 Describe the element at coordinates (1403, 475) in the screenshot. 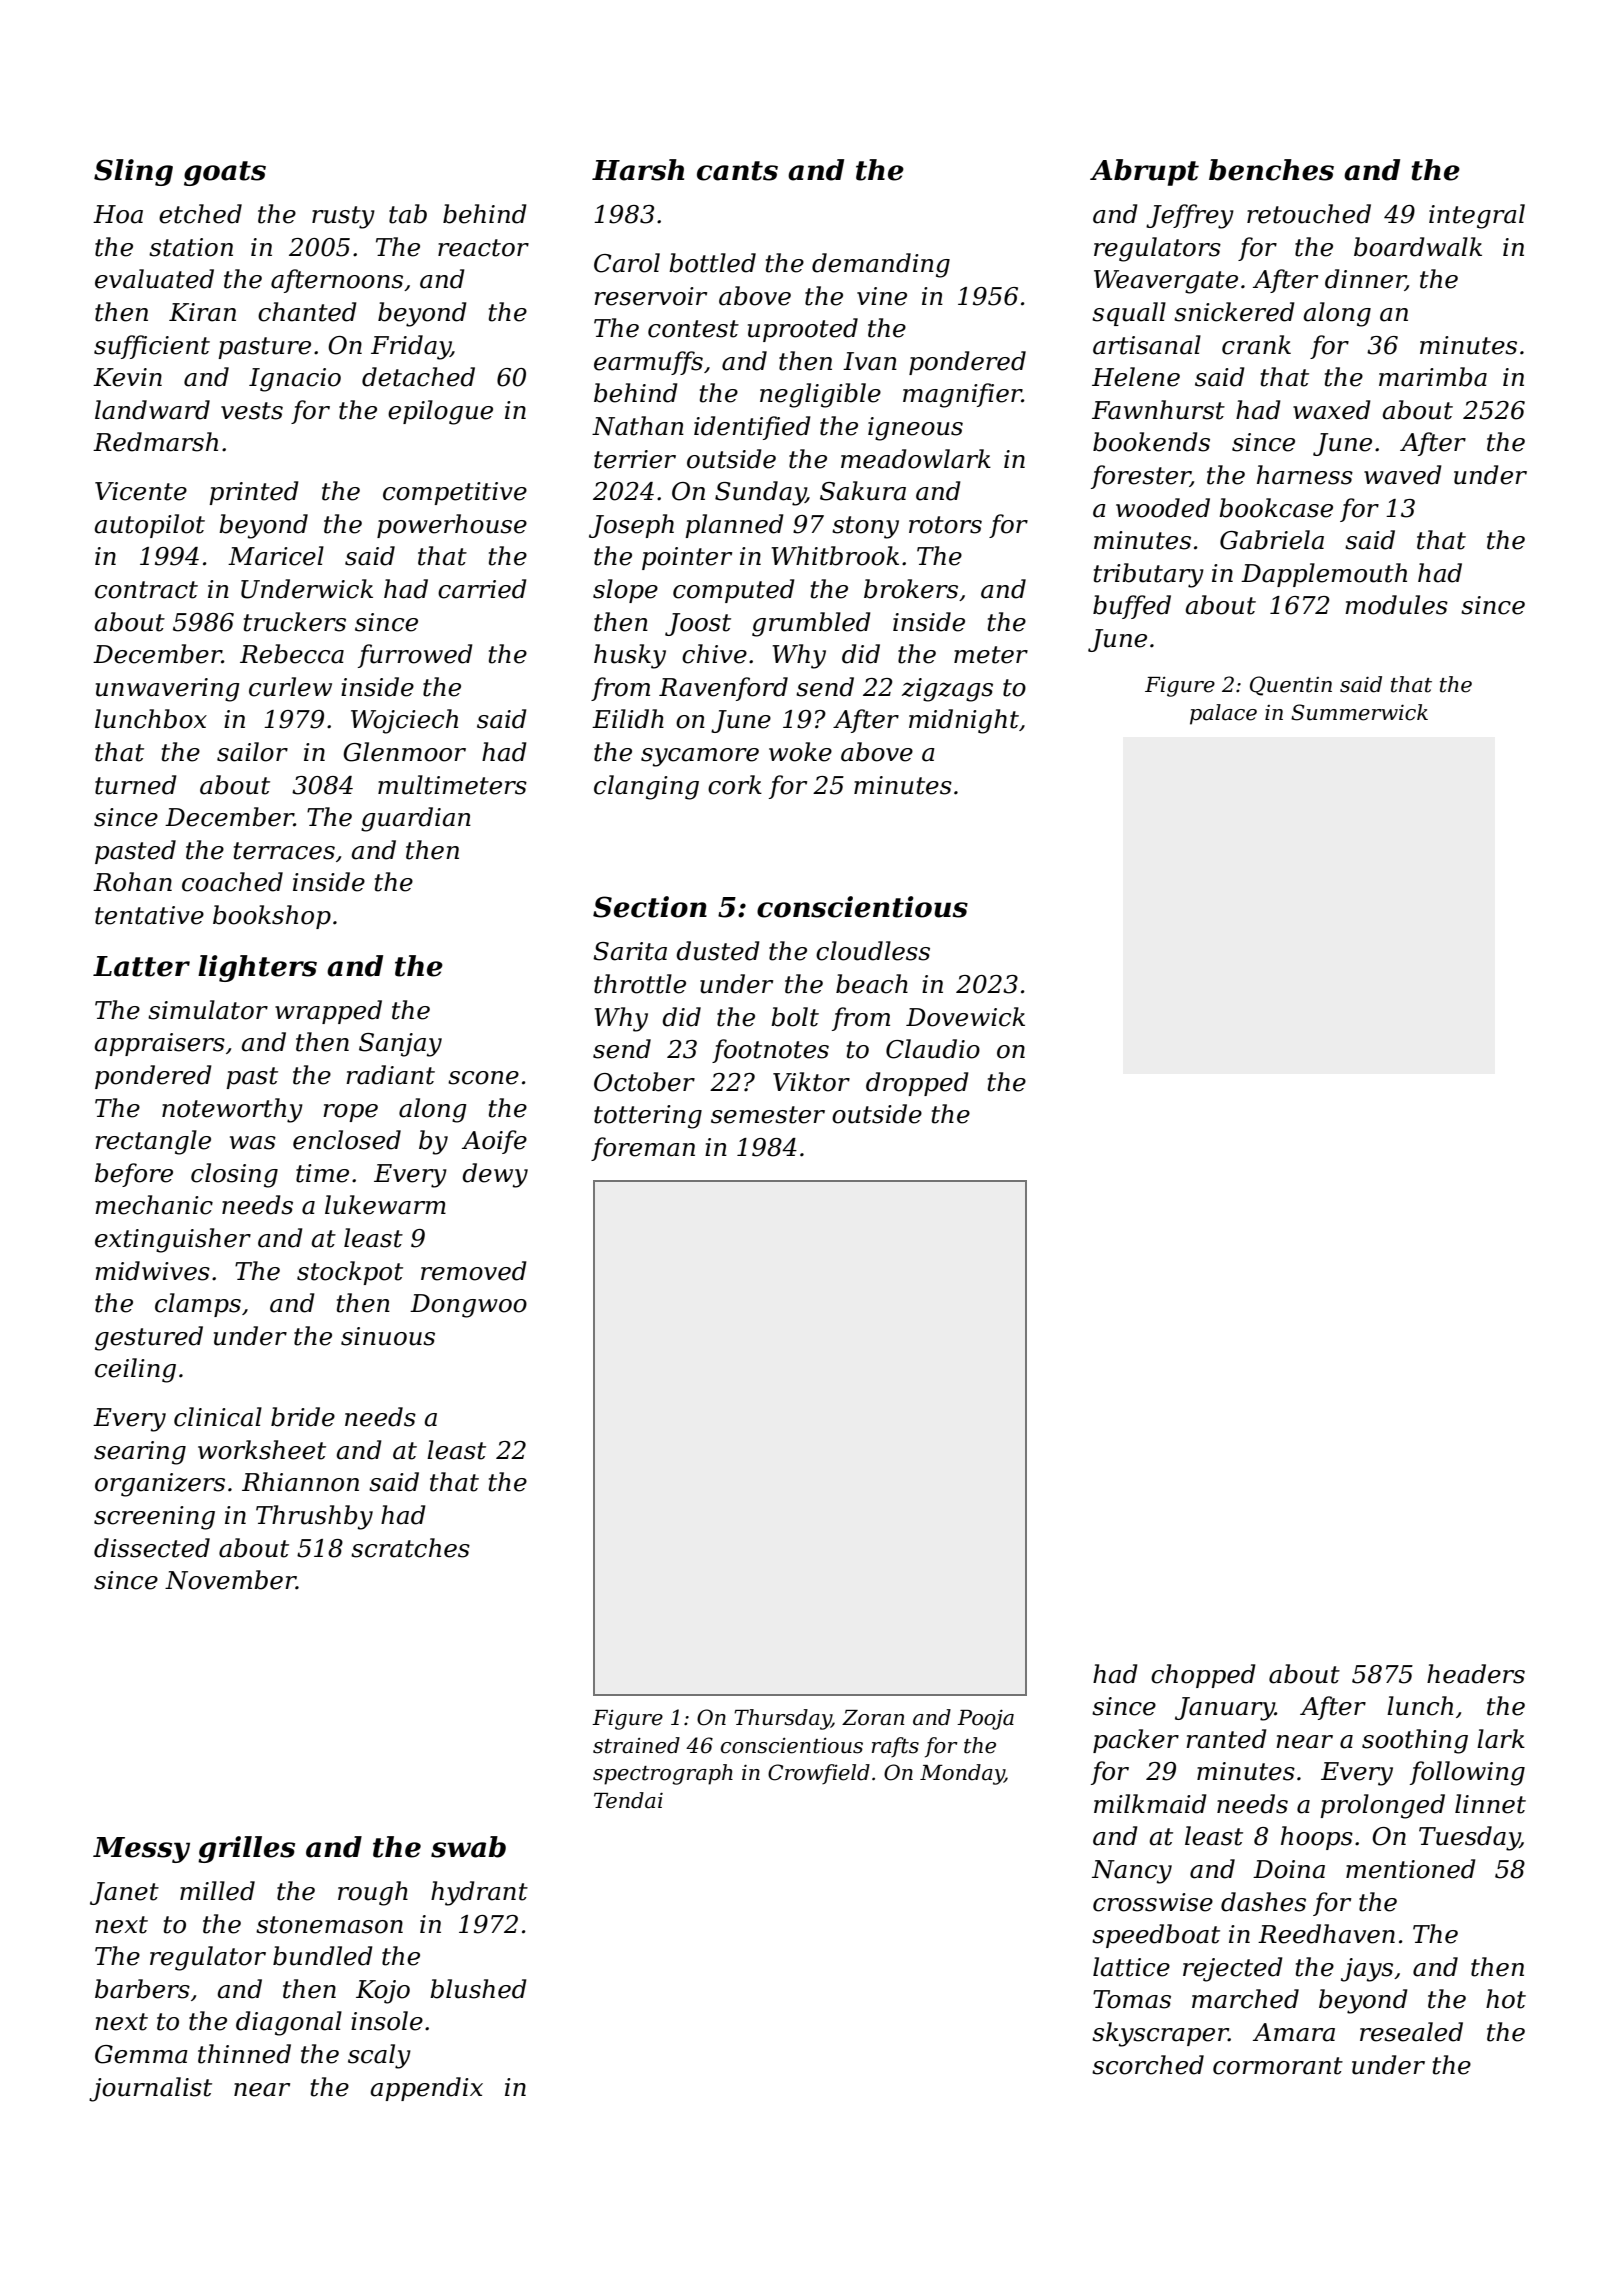

I see `waved` at that location.
